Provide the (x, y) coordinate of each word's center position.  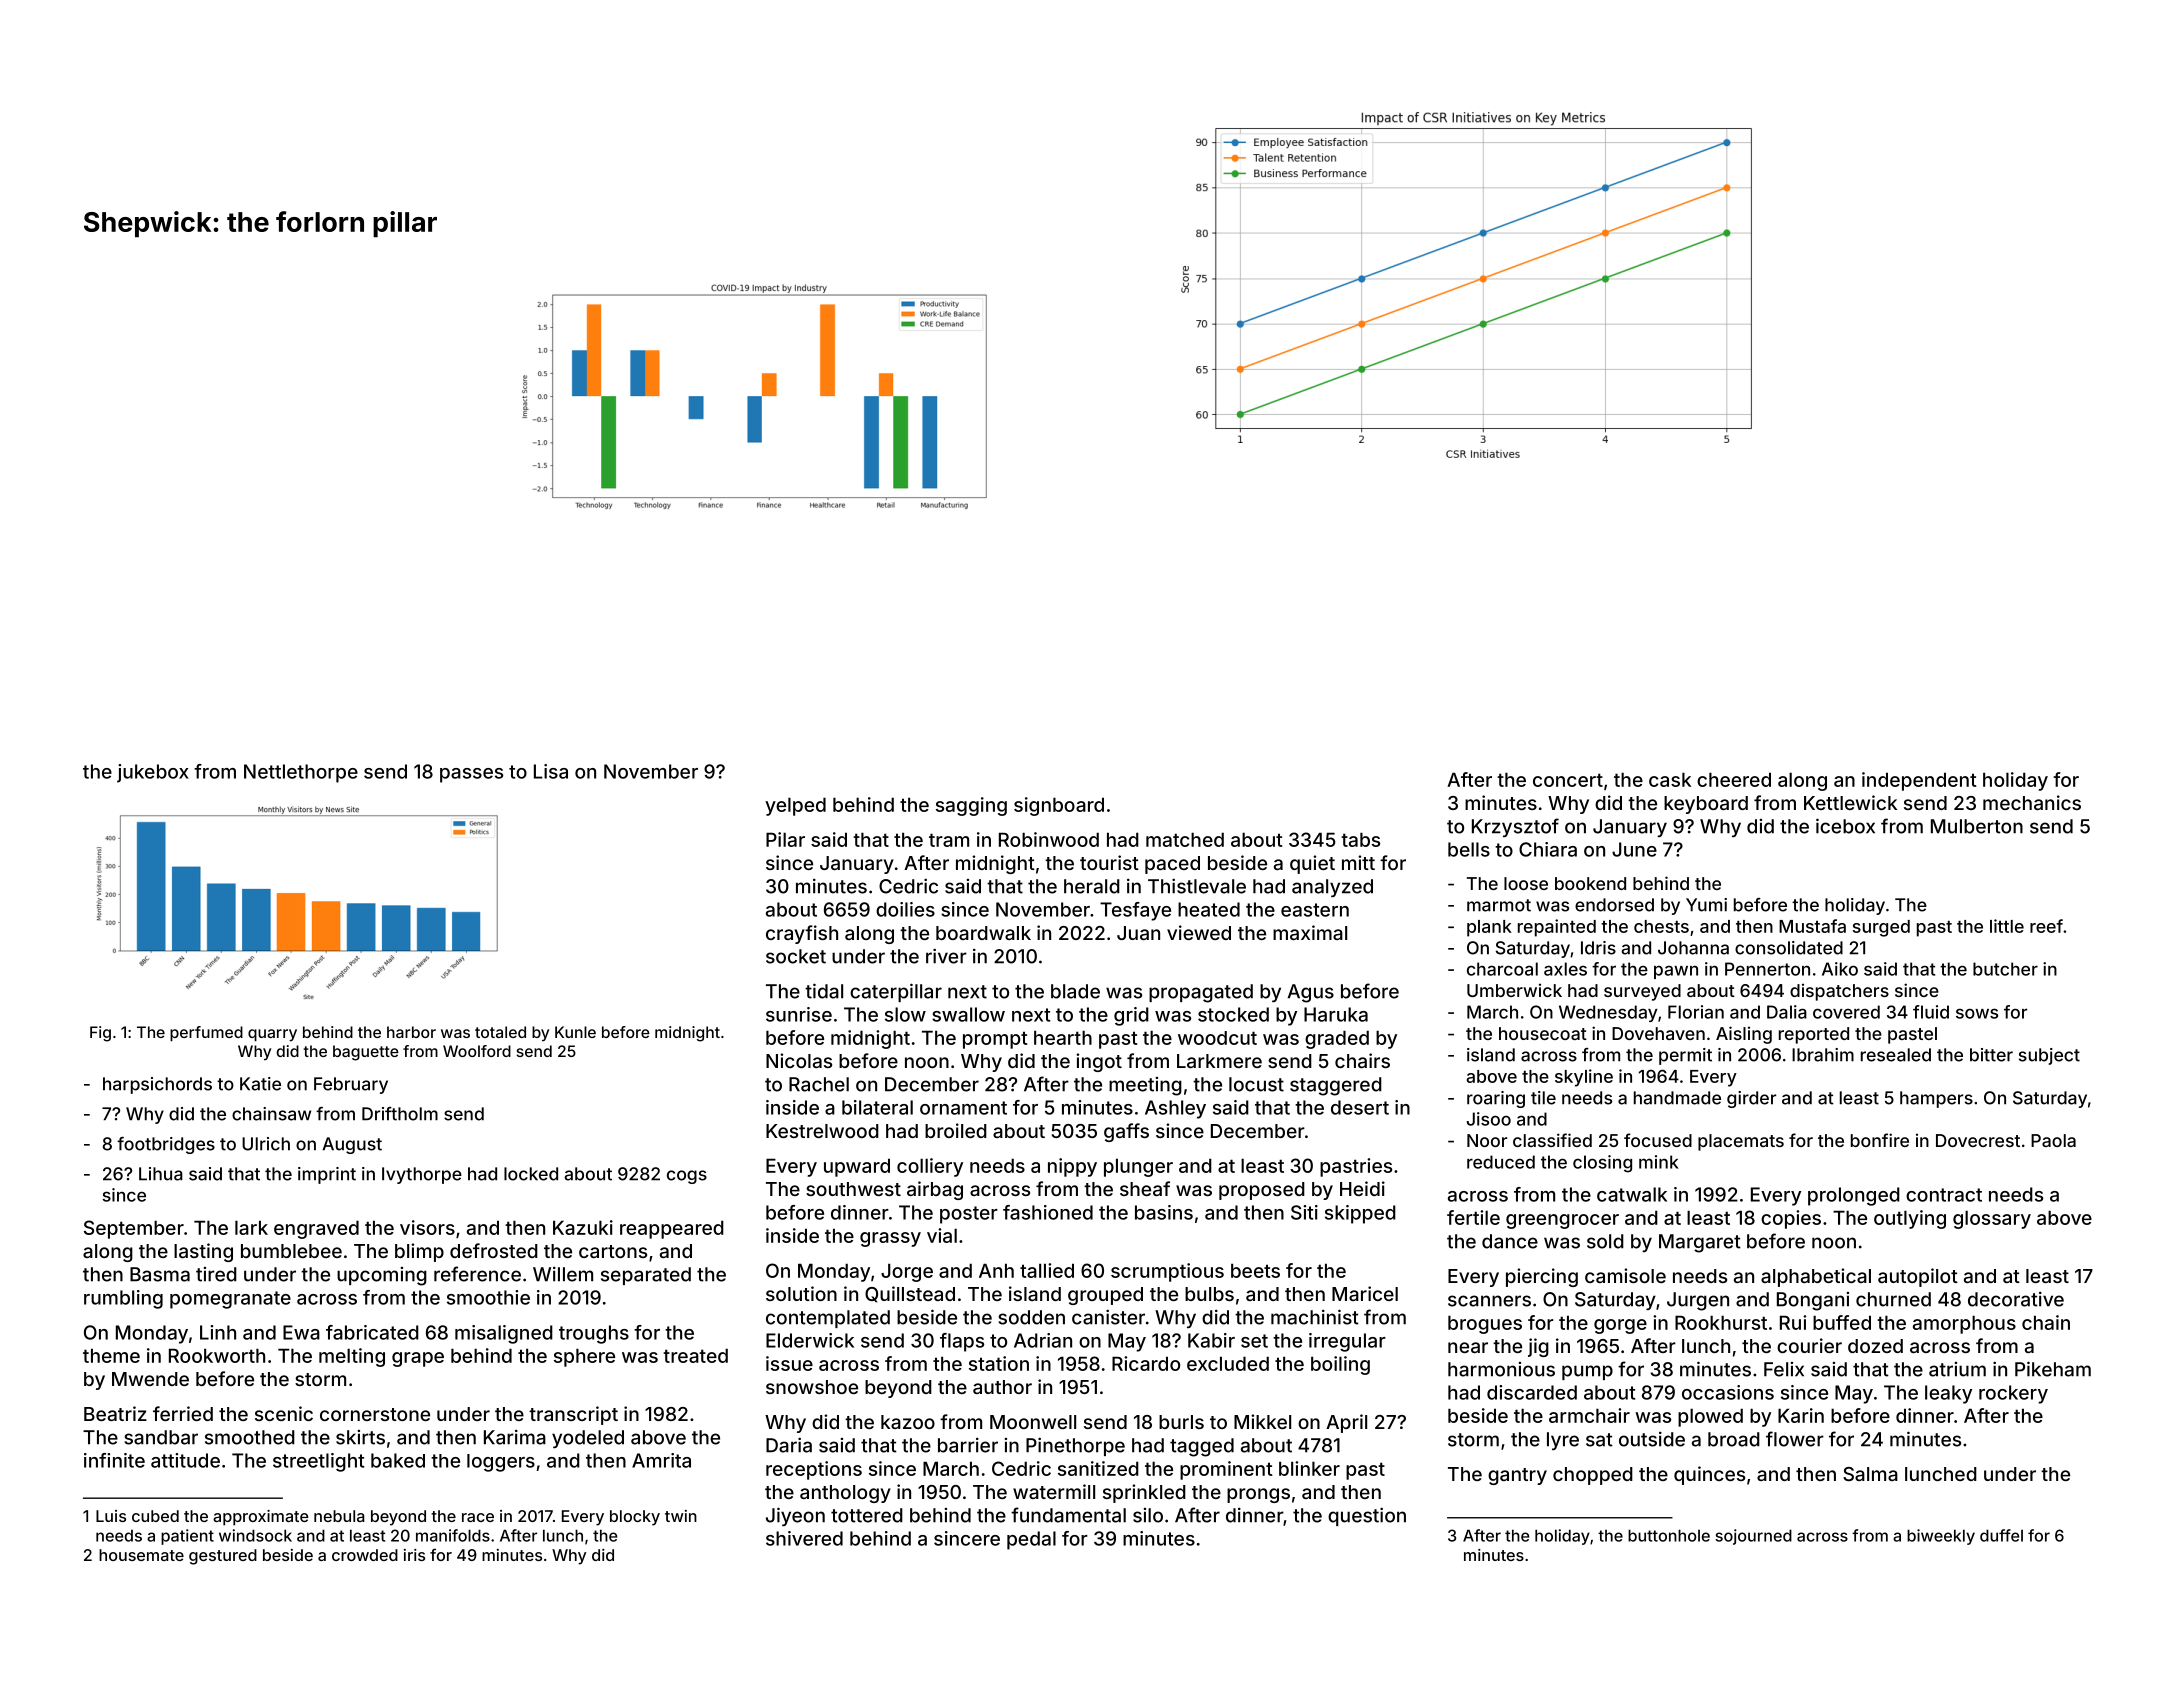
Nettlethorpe (301, 773)
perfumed (206, 1033)
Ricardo (1146, 1363)
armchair (1589, 1415)
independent (1919, 781)
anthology (845, 1494)
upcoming (382, 1276)
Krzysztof (1515, 827)
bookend (1590, 883)
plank (1489, 928)
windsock (255, 1535)
